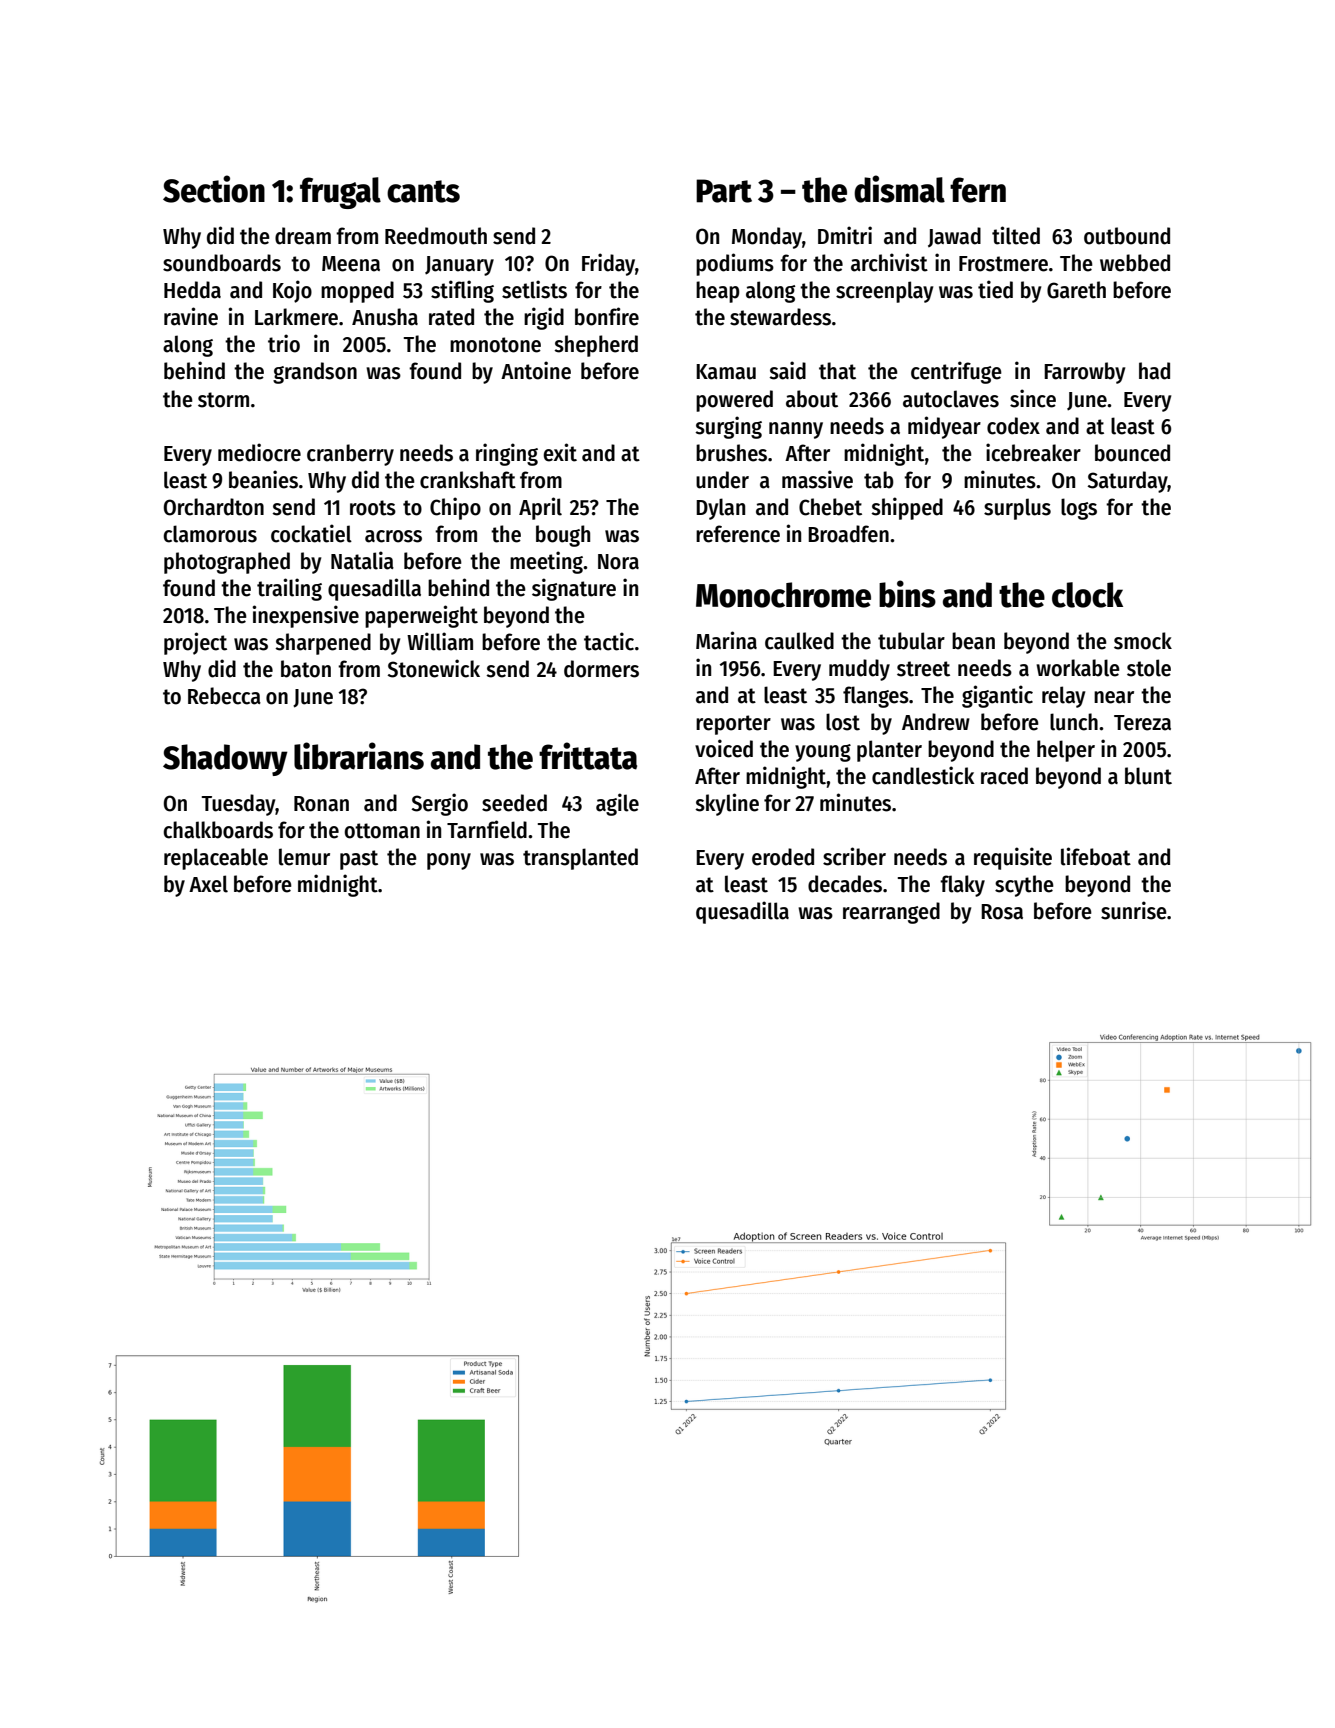  Describe the element at coordinates (423, 191) in the screenshot. I see `cants` at that location.
